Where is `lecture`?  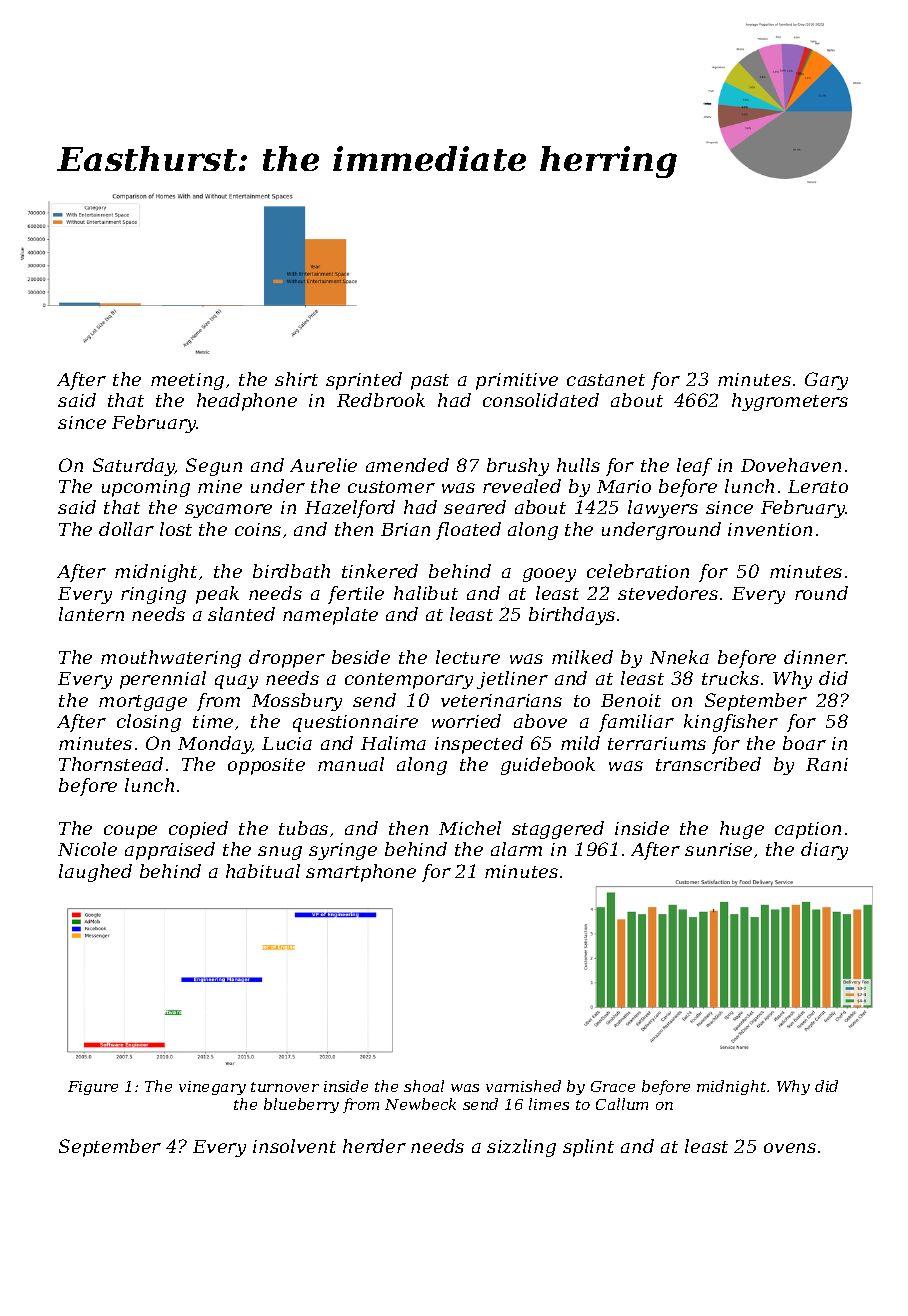
lecture is located at coordinates (468, 657).
